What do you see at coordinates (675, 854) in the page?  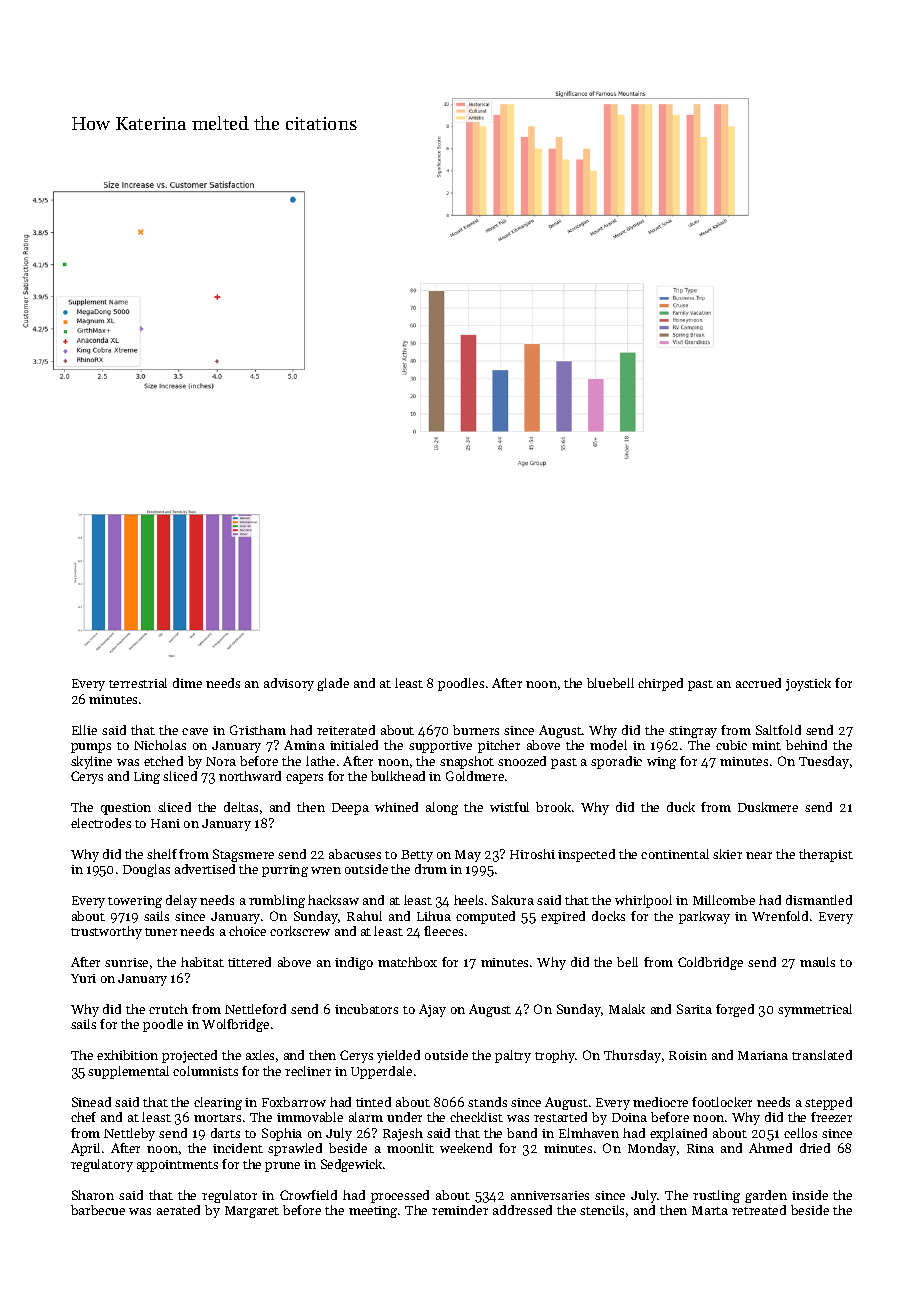 I see `continental` at bounding box center [675, 854].
